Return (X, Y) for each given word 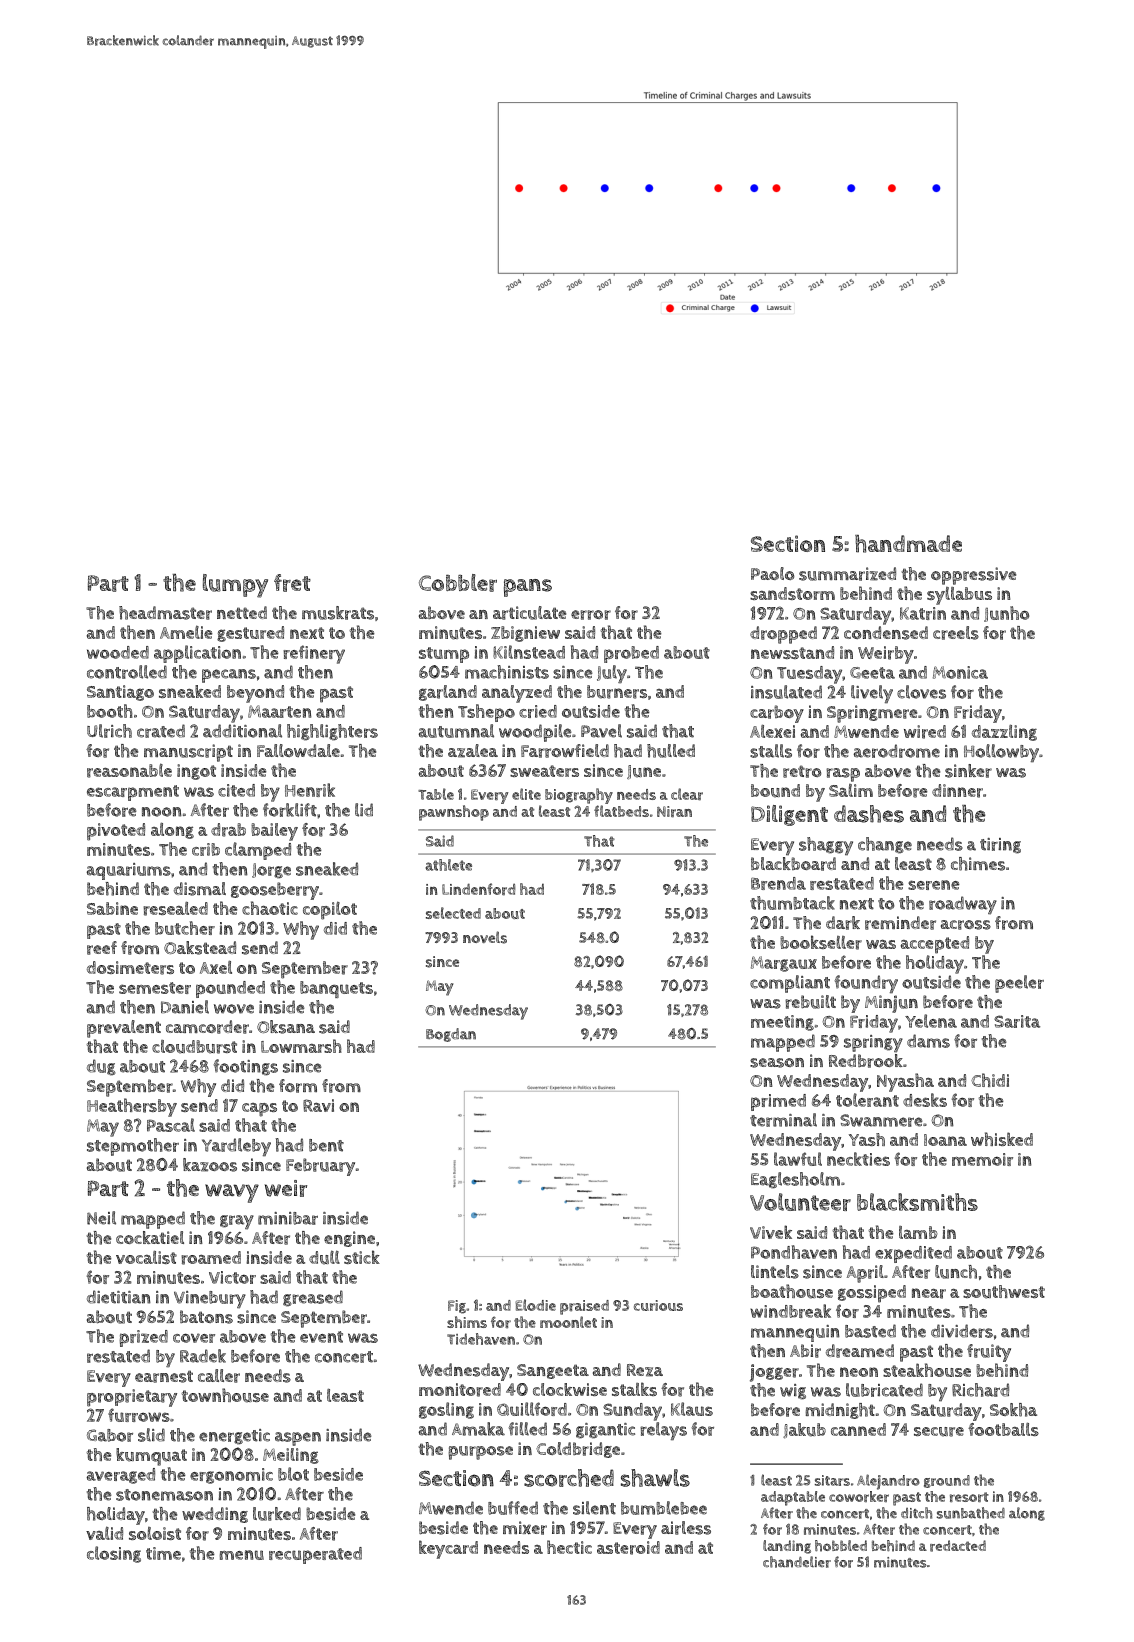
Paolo (772, 573)
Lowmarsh (301, 1046)
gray (237, 1222)
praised (584, 1307)
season (777, 1063)
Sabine (112, 908)
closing (114, 1554)
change (885, 845)
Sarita (1017, 1021)
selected (453, 913)
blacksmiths (917, 1202)
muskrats (338, 613)
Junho (1006, 614)
